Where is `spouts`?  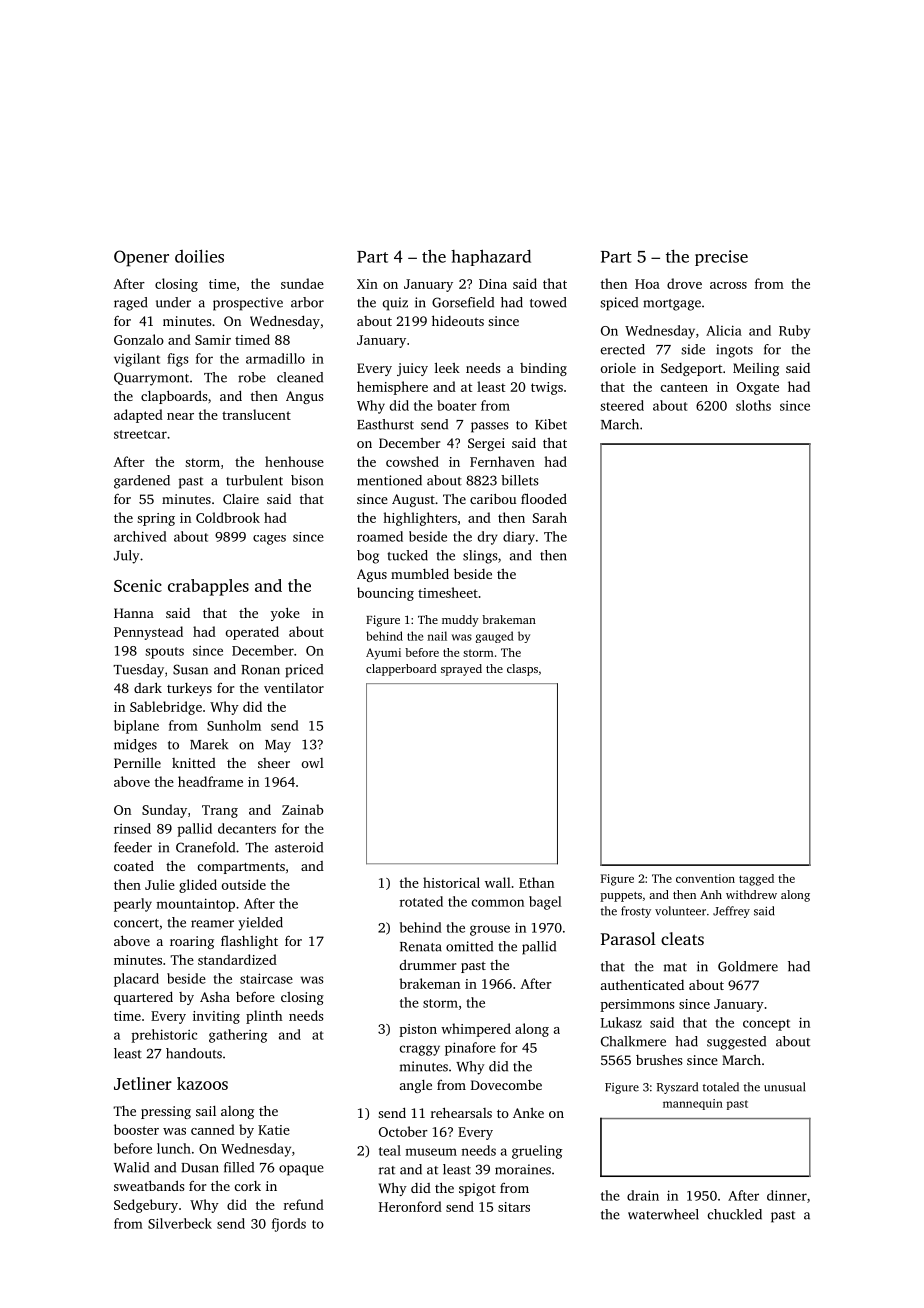
spouts is located at coordinates (164, 653).
